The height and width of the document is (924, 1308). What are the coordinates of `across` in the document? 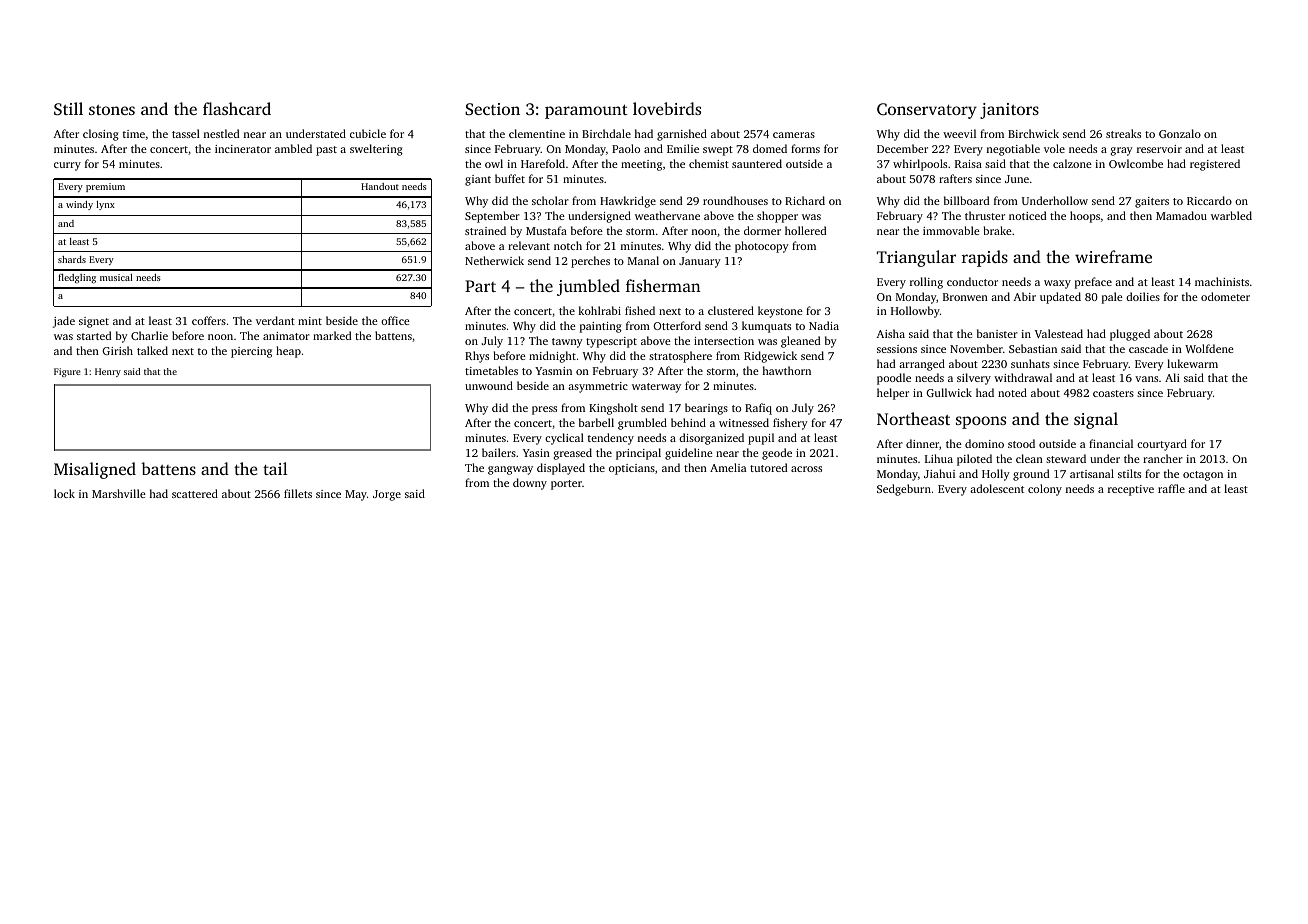 It's located at (806, 469).
